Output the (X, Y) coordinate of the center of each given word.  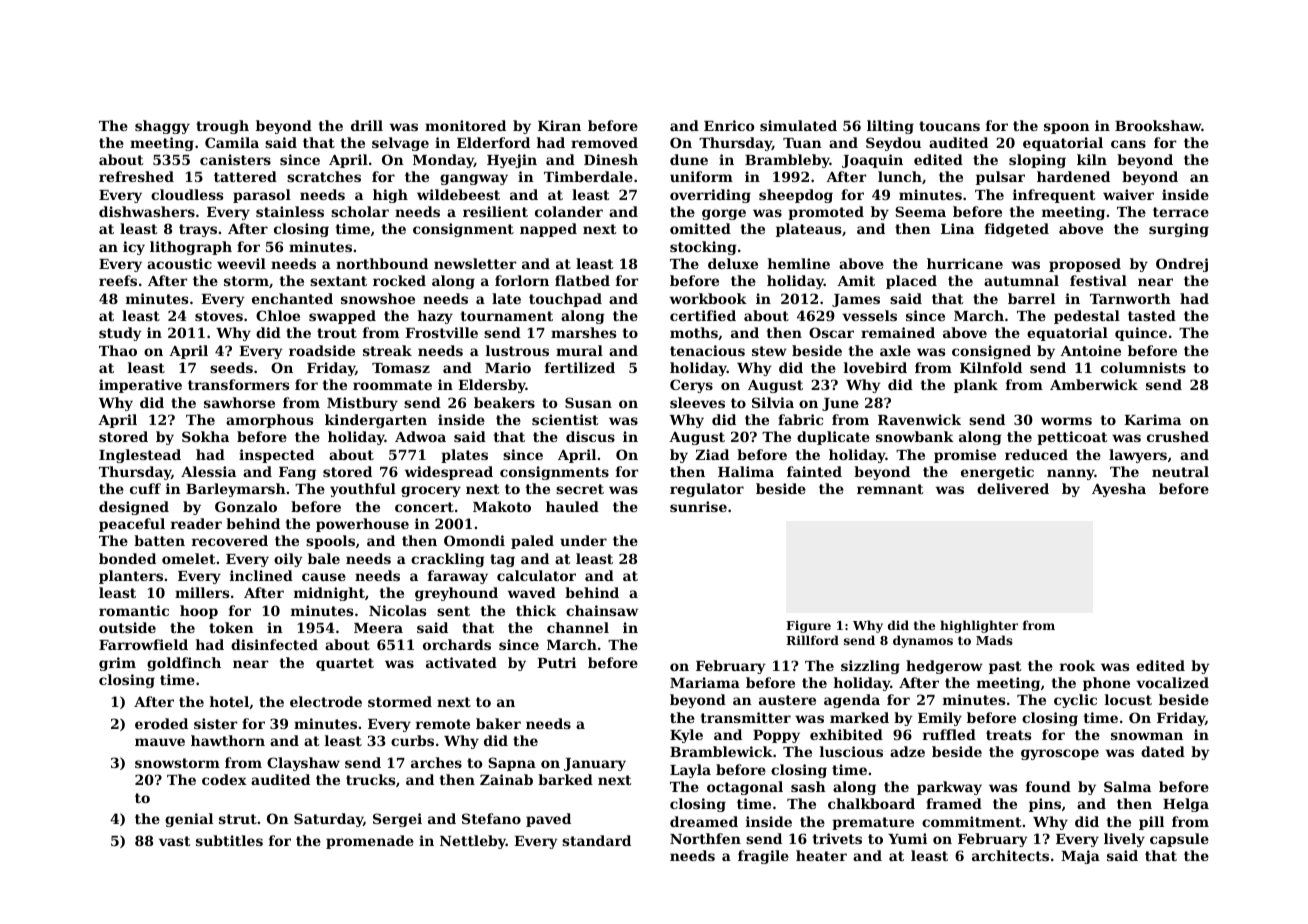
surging (1179, 230)
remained (898, 332)
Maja (1080, 857)
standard (596, 840)
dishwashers (147, 211)
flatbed (582, 280)
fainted (814, 471)
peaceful (132, 525)
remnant (890, 489)
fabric (800, 419)
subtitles (229, 840)
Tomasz (401, 368)
